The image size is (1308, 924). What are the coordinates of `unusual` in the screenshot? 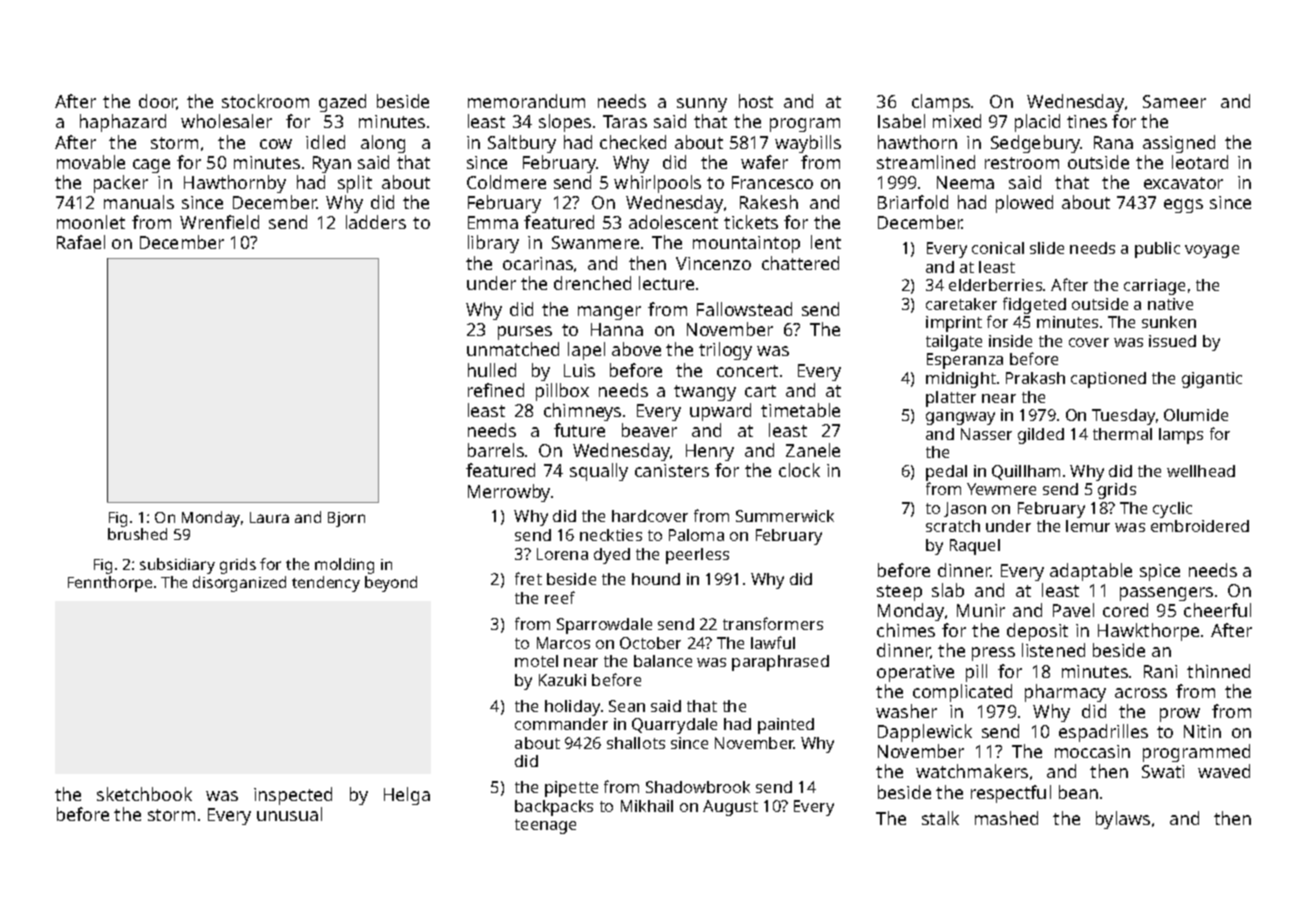 It's located at (289, 814).
